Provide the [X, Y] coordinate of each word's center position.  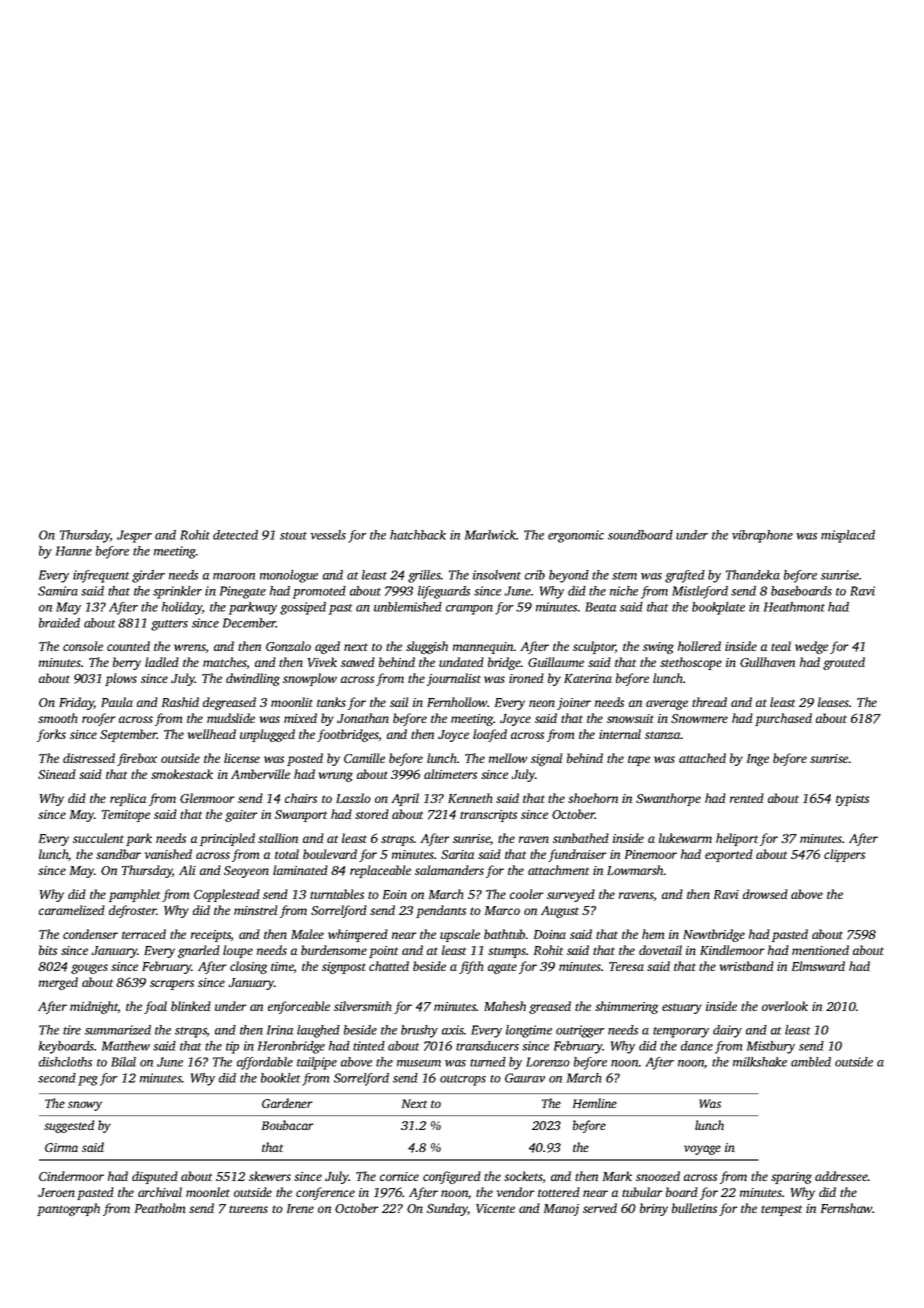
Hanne [74, 551]
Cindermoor [71, 1176]
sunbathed [581, 838]
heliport [737, 839]
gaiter [241, 816]
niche [624, 591]
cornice [399, 1176]
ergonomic [576, 536]
